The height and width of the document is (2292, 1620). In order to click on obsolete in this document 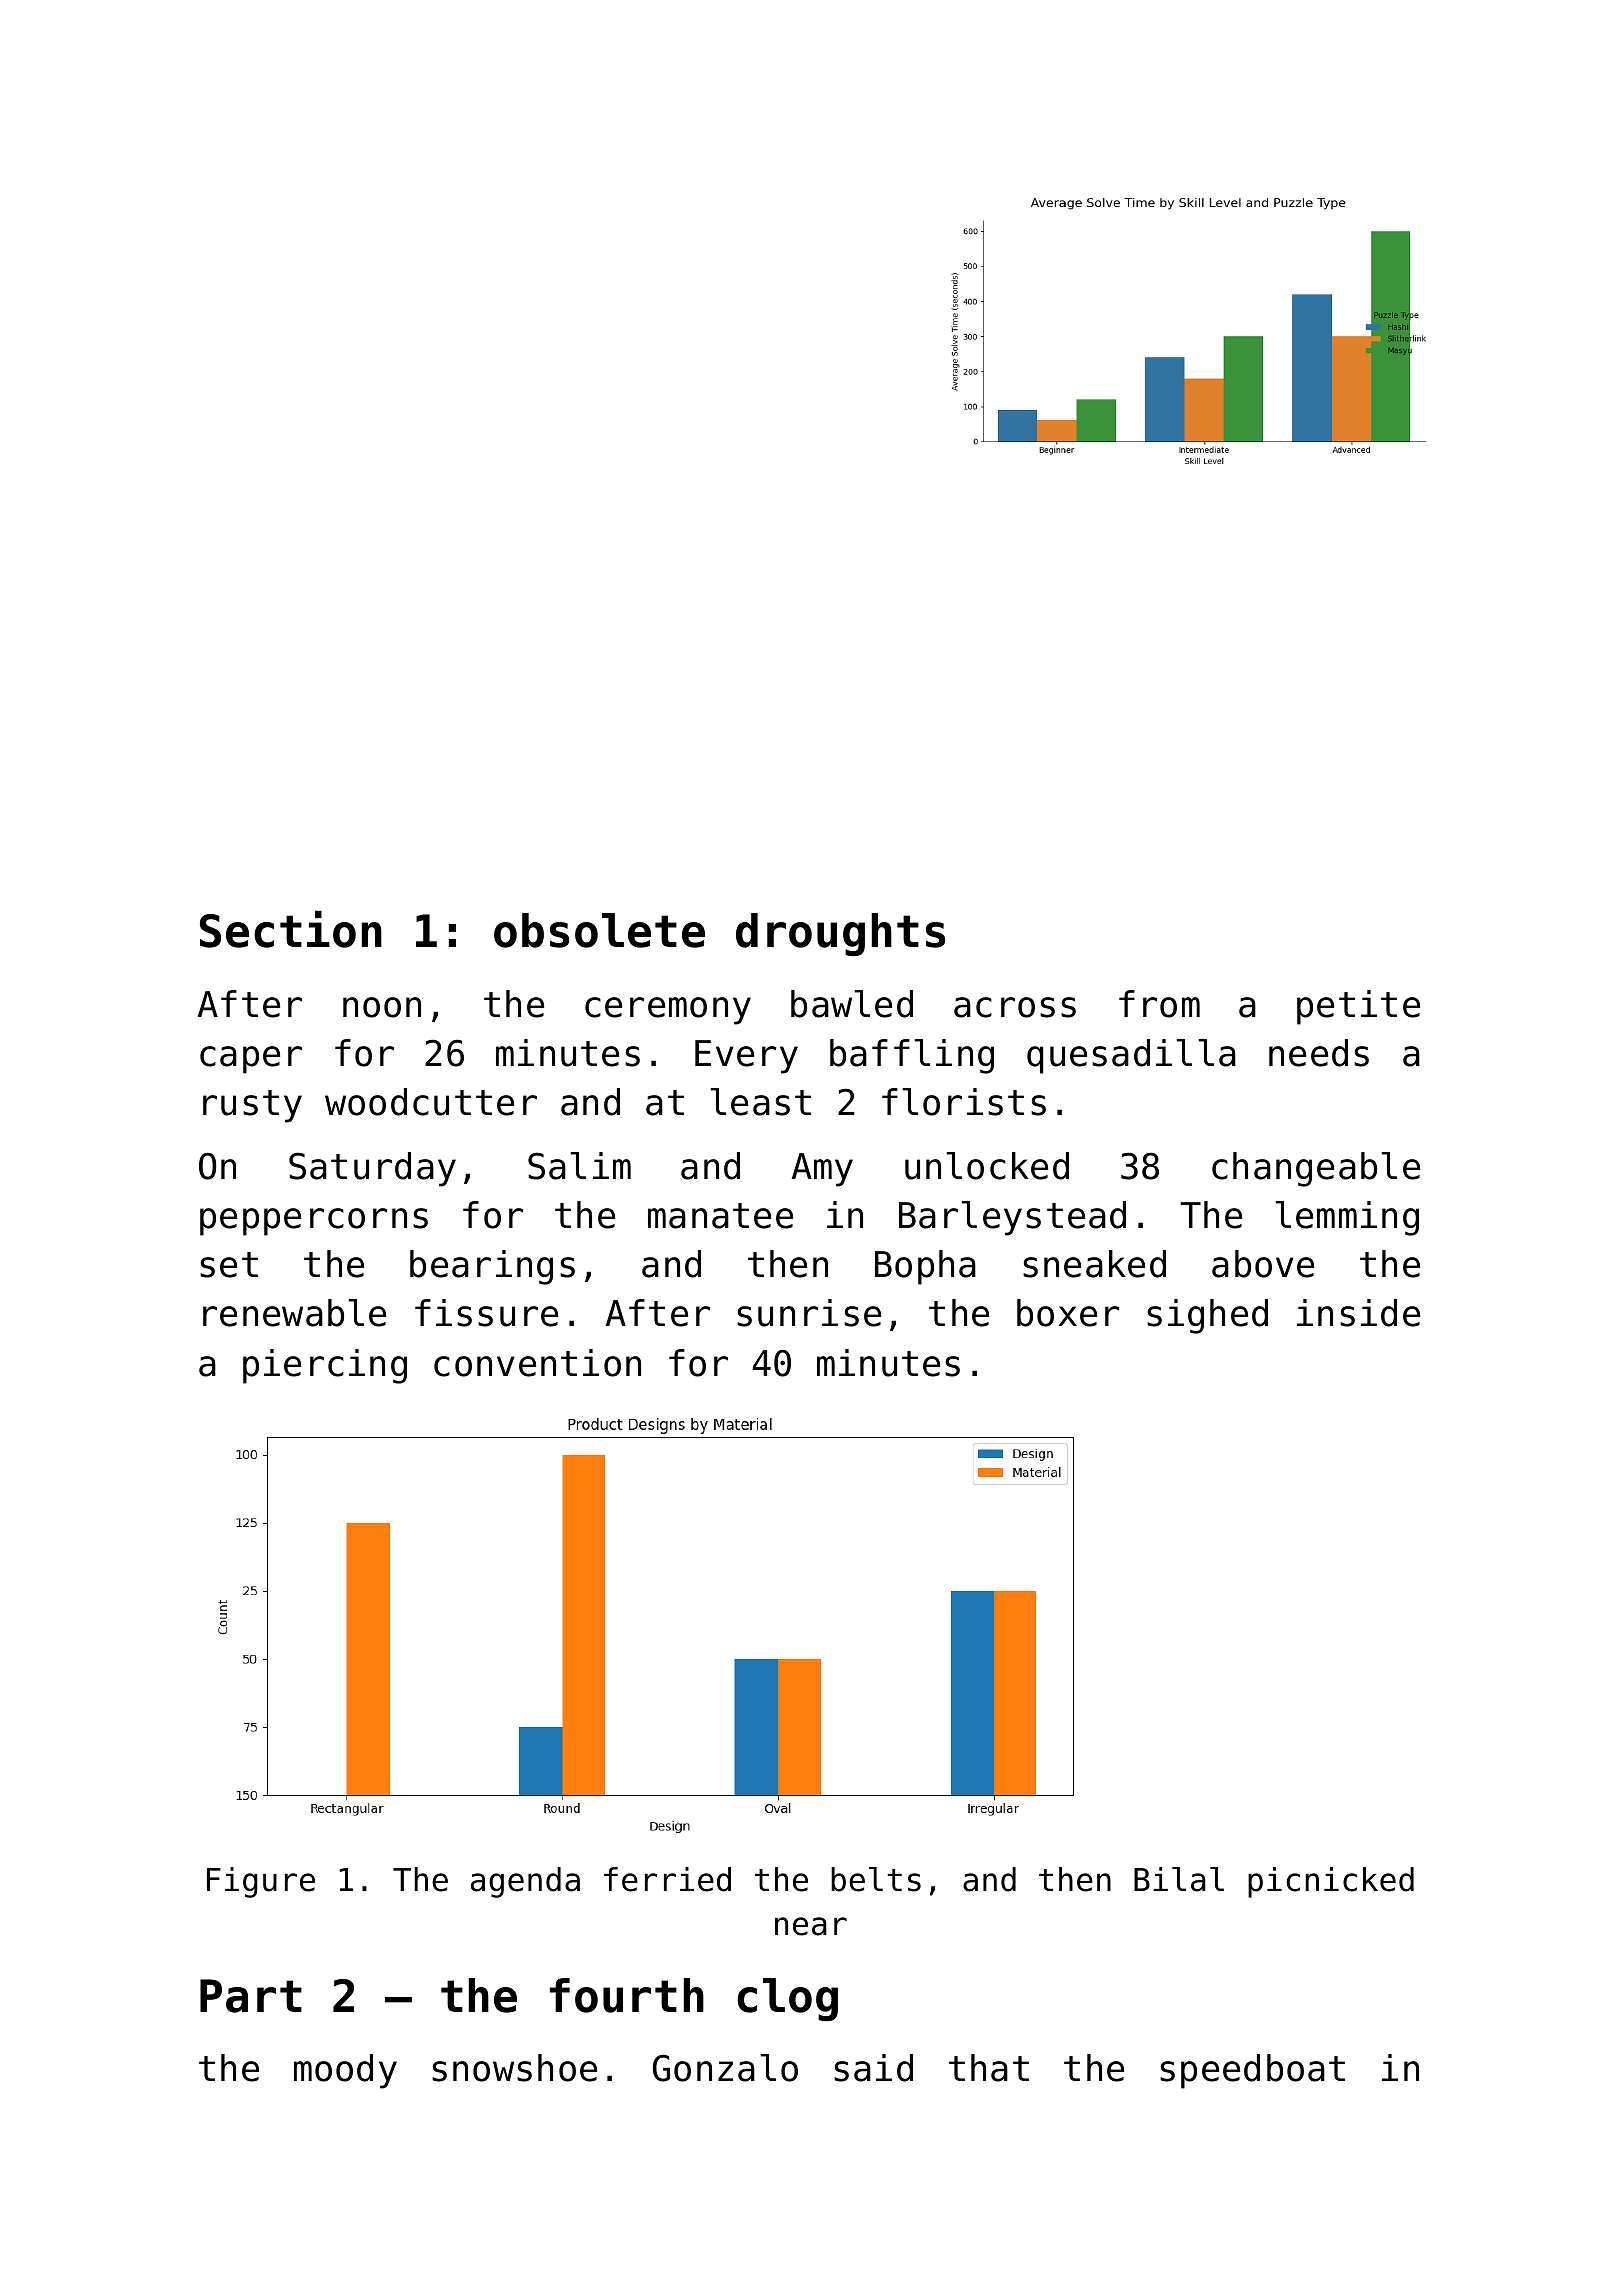, I will do `click(599, 930)`.
